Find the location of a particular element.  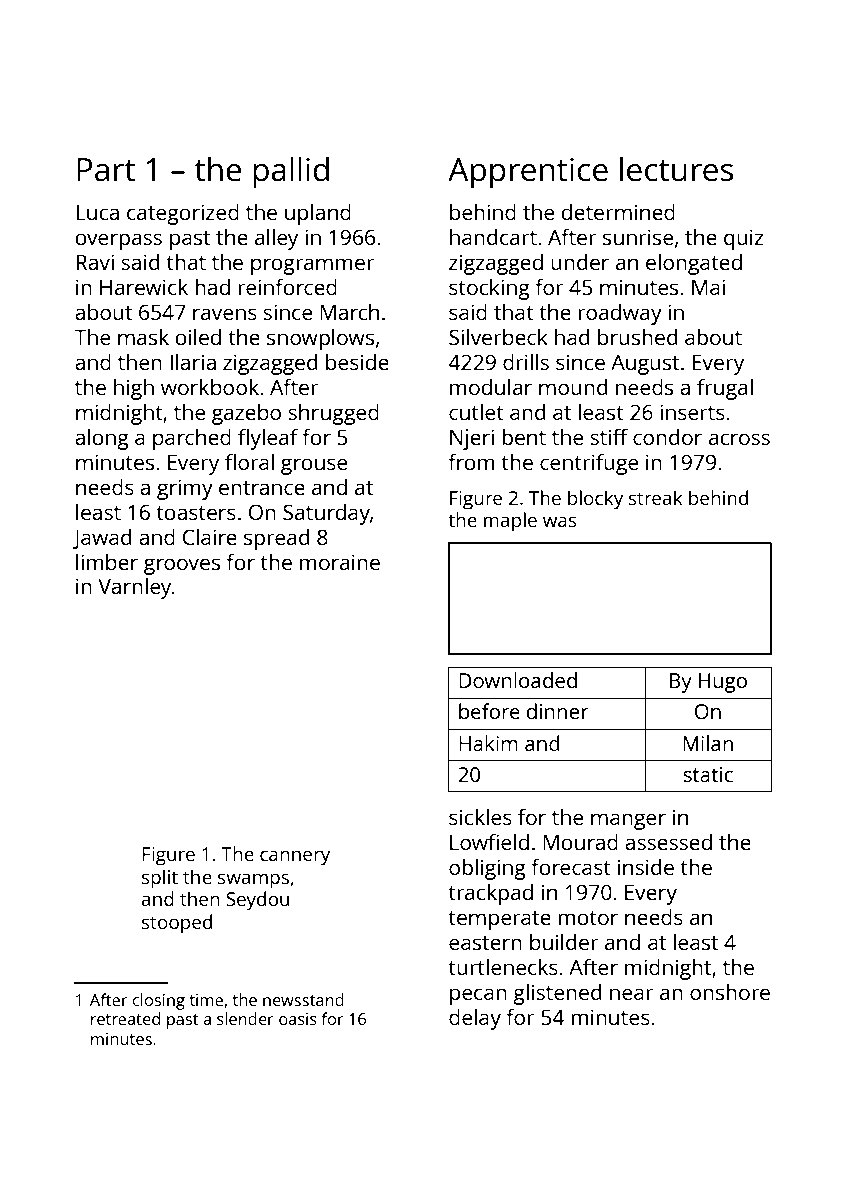

before is located at coordinates (489, 711).
